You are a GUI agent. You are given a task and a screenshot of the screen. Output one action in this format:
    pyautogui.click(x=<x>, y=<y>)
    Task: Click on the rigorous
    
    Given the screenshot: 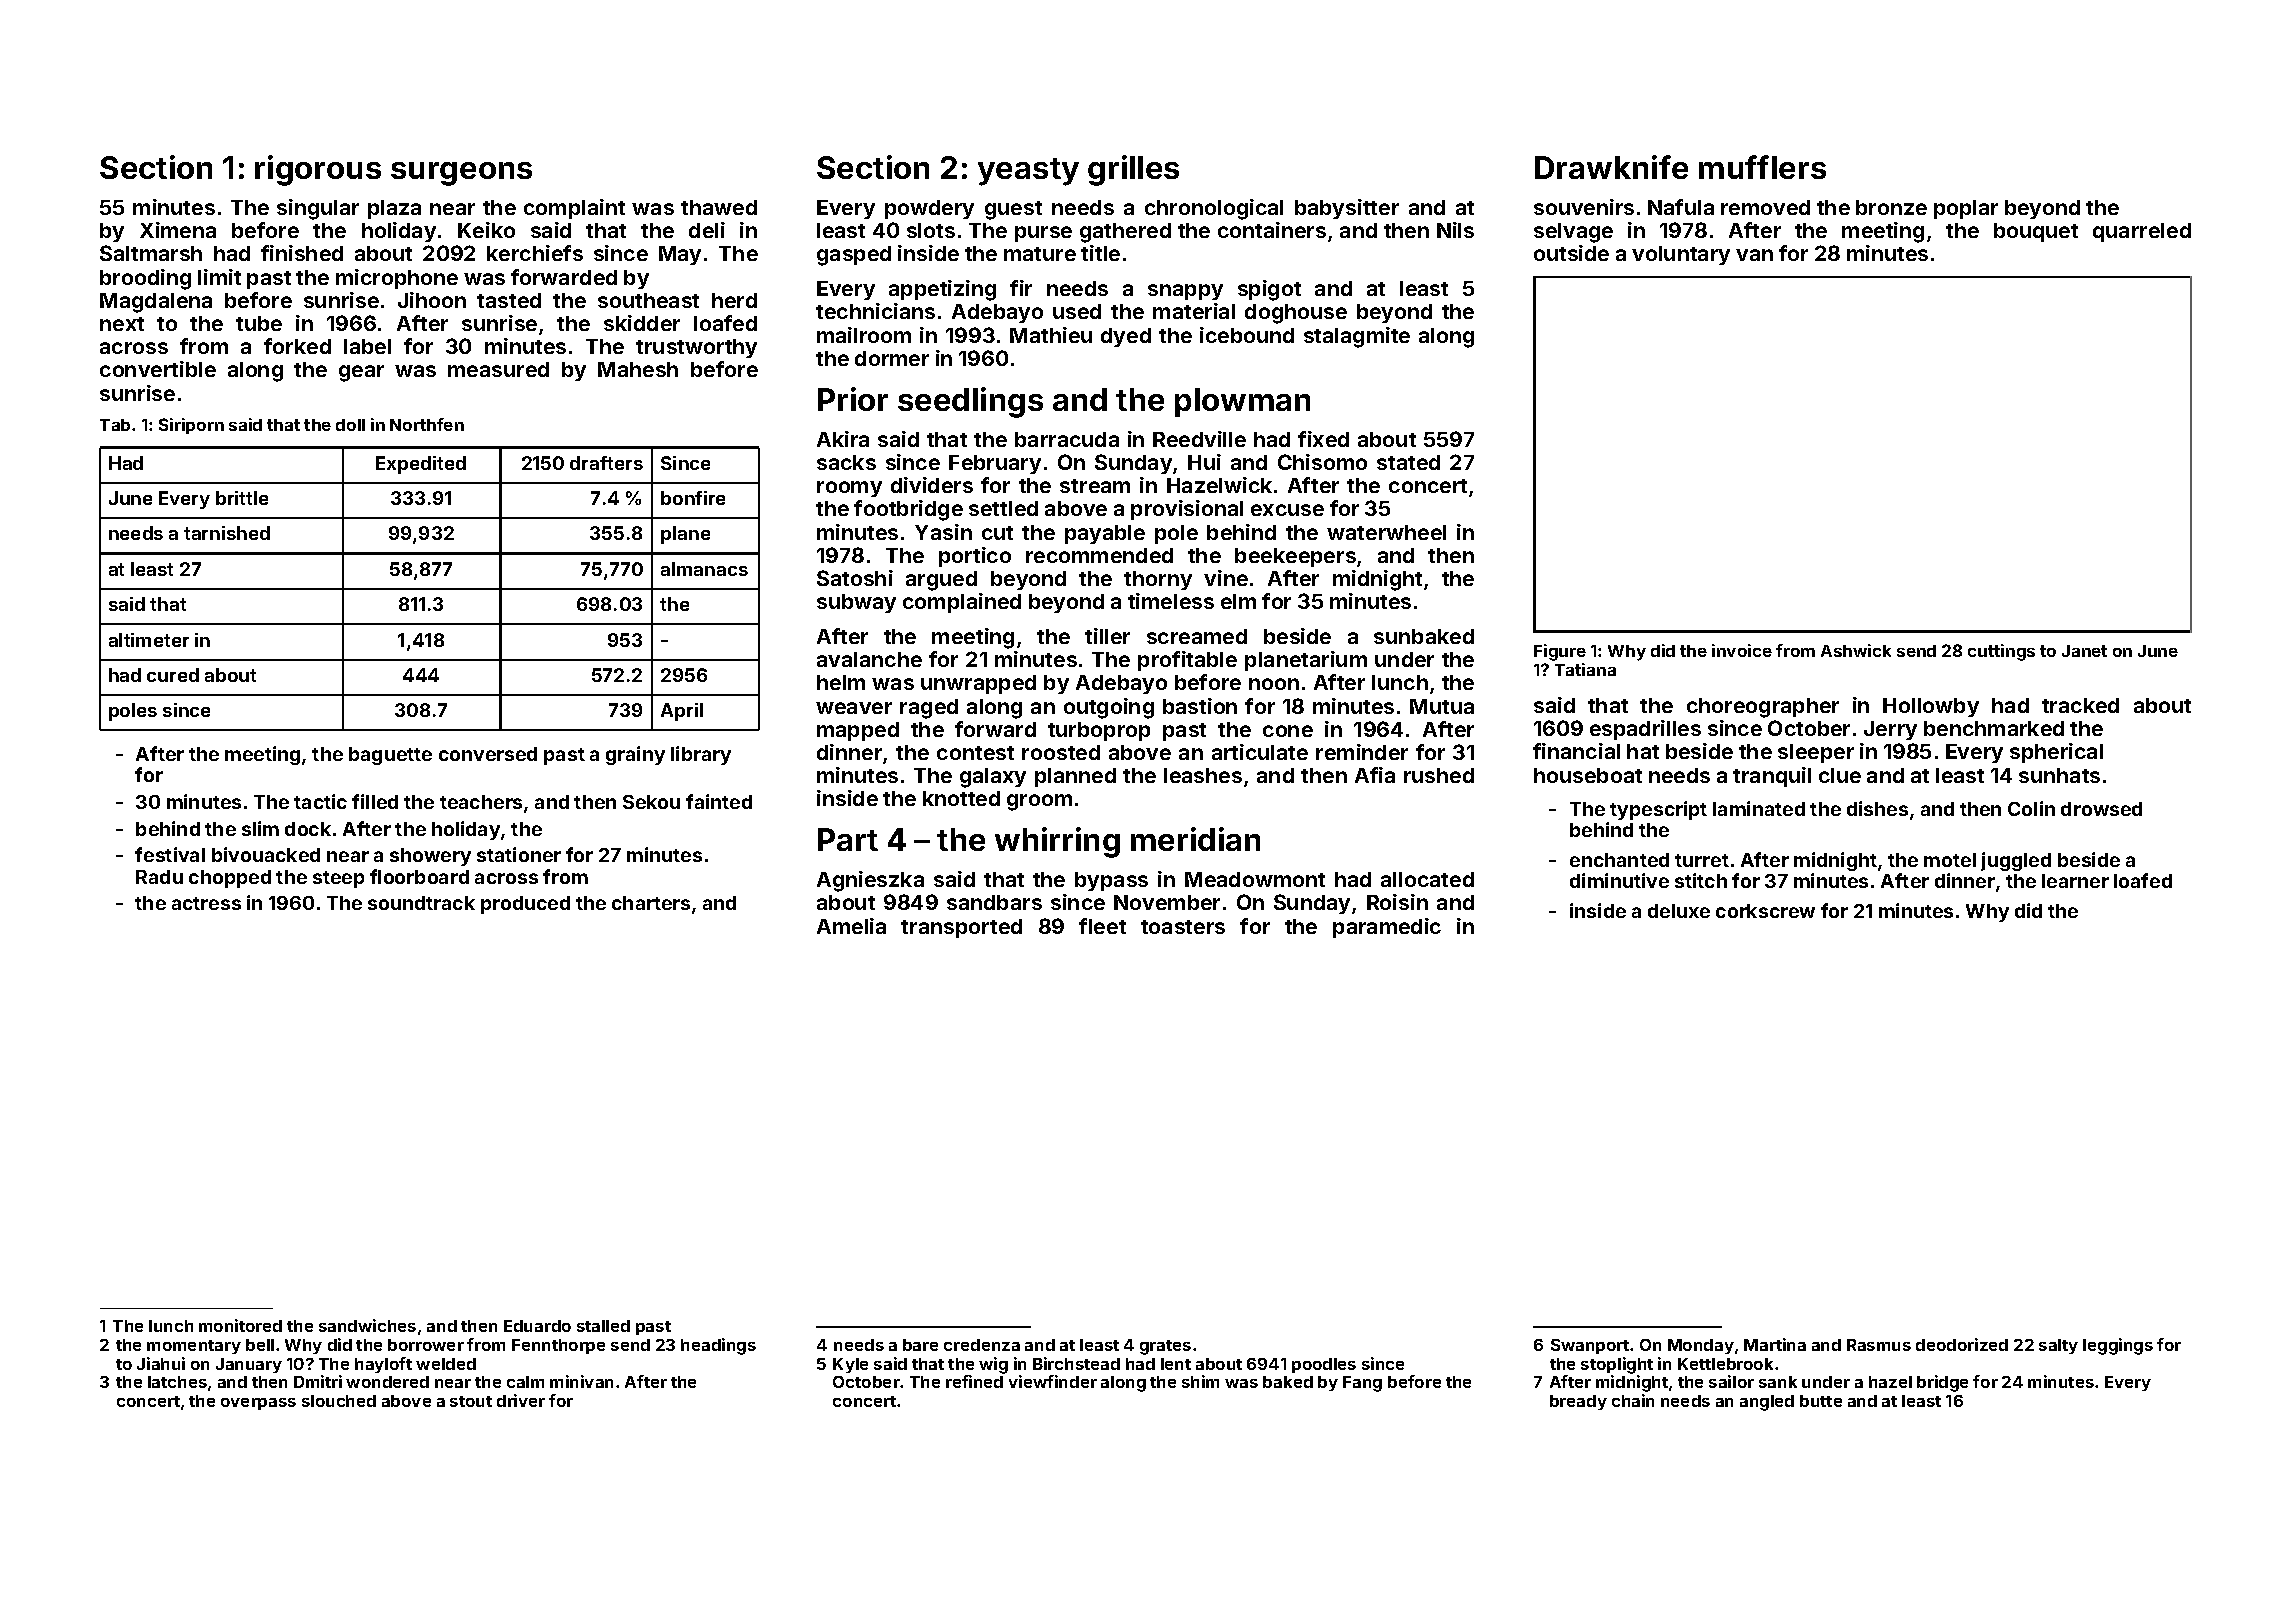 What is the action you would take?
    pyautogui.click(x=318, y=170)
